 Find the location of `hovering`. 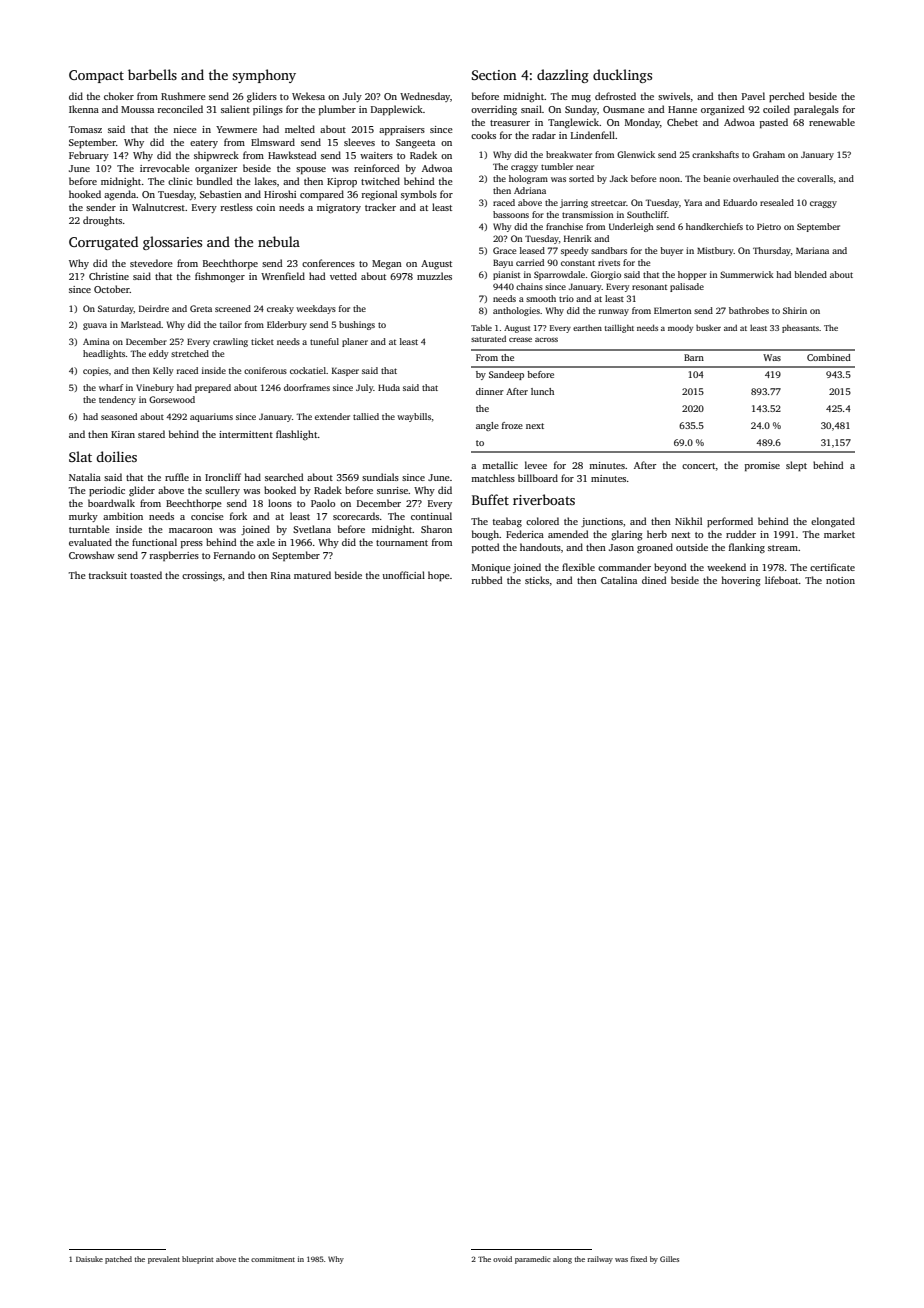

hovering is located at coordinates (740, 581).
